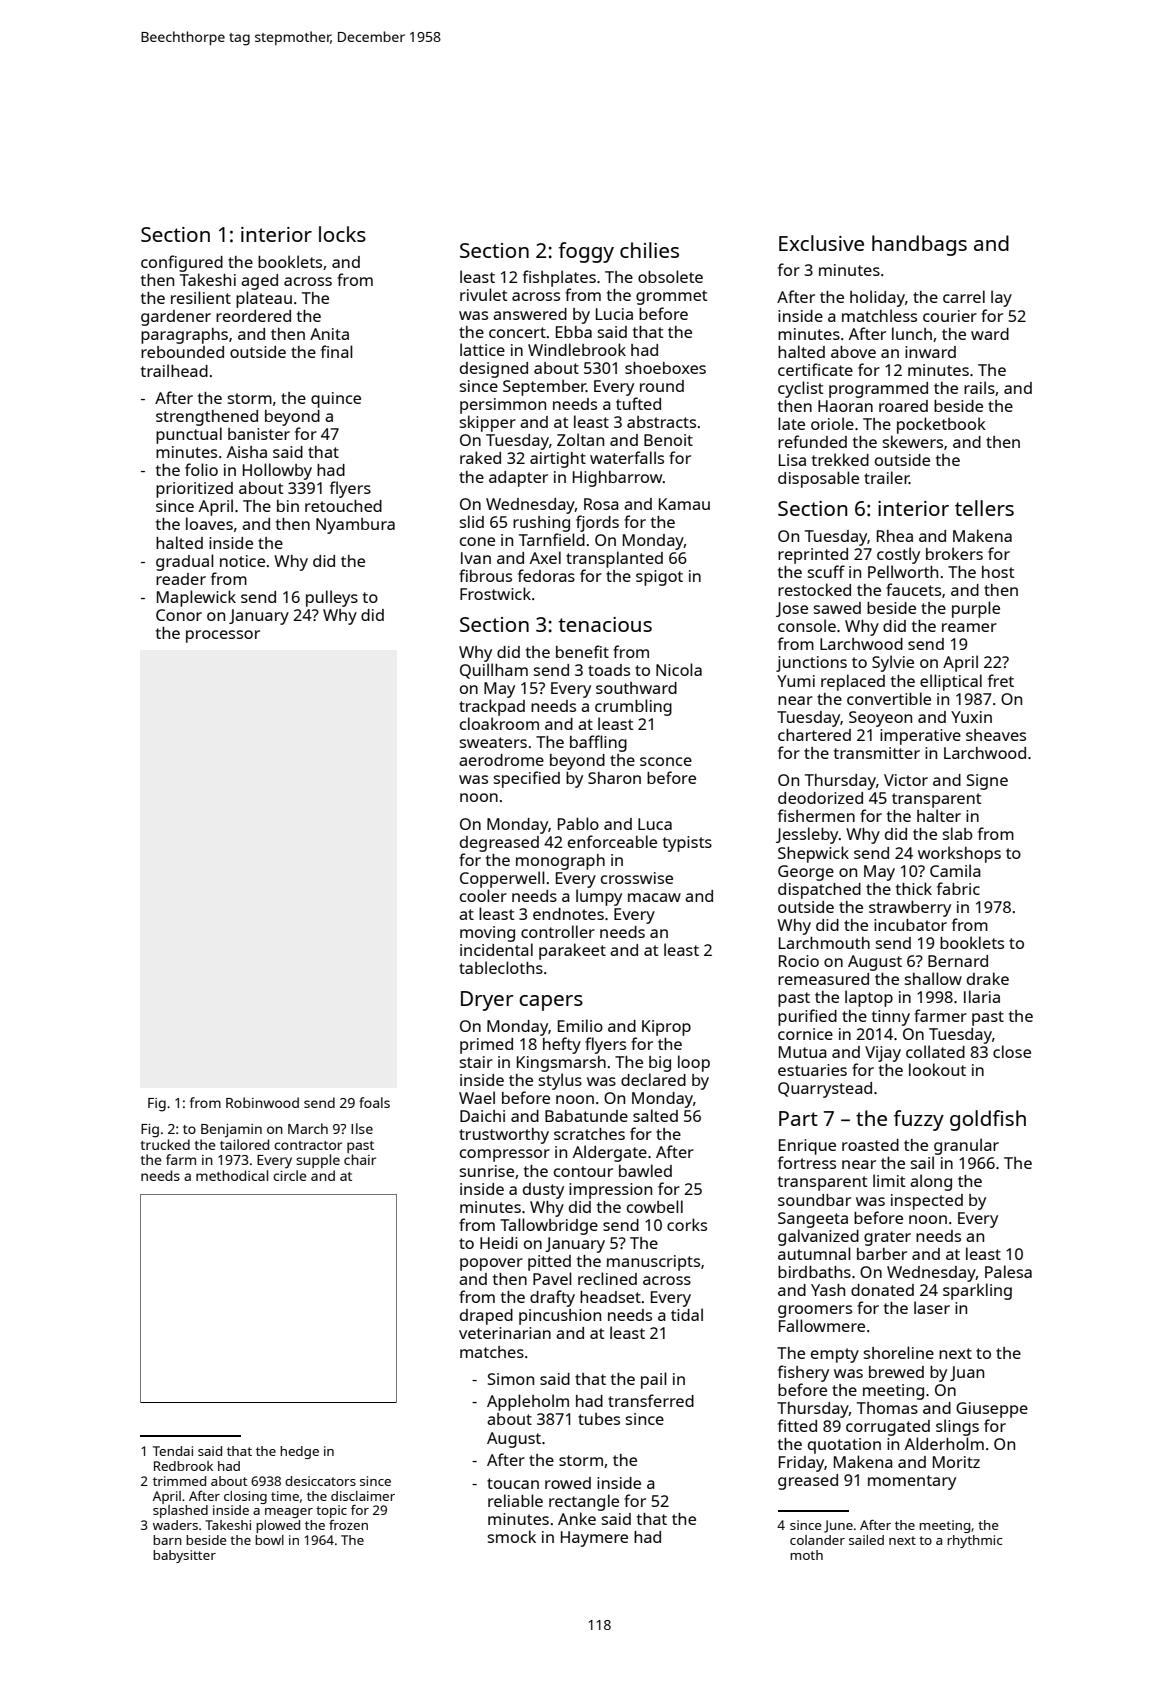 This document has height=1701, width=1175. I want to click on Lucia, so click(614, 314).
